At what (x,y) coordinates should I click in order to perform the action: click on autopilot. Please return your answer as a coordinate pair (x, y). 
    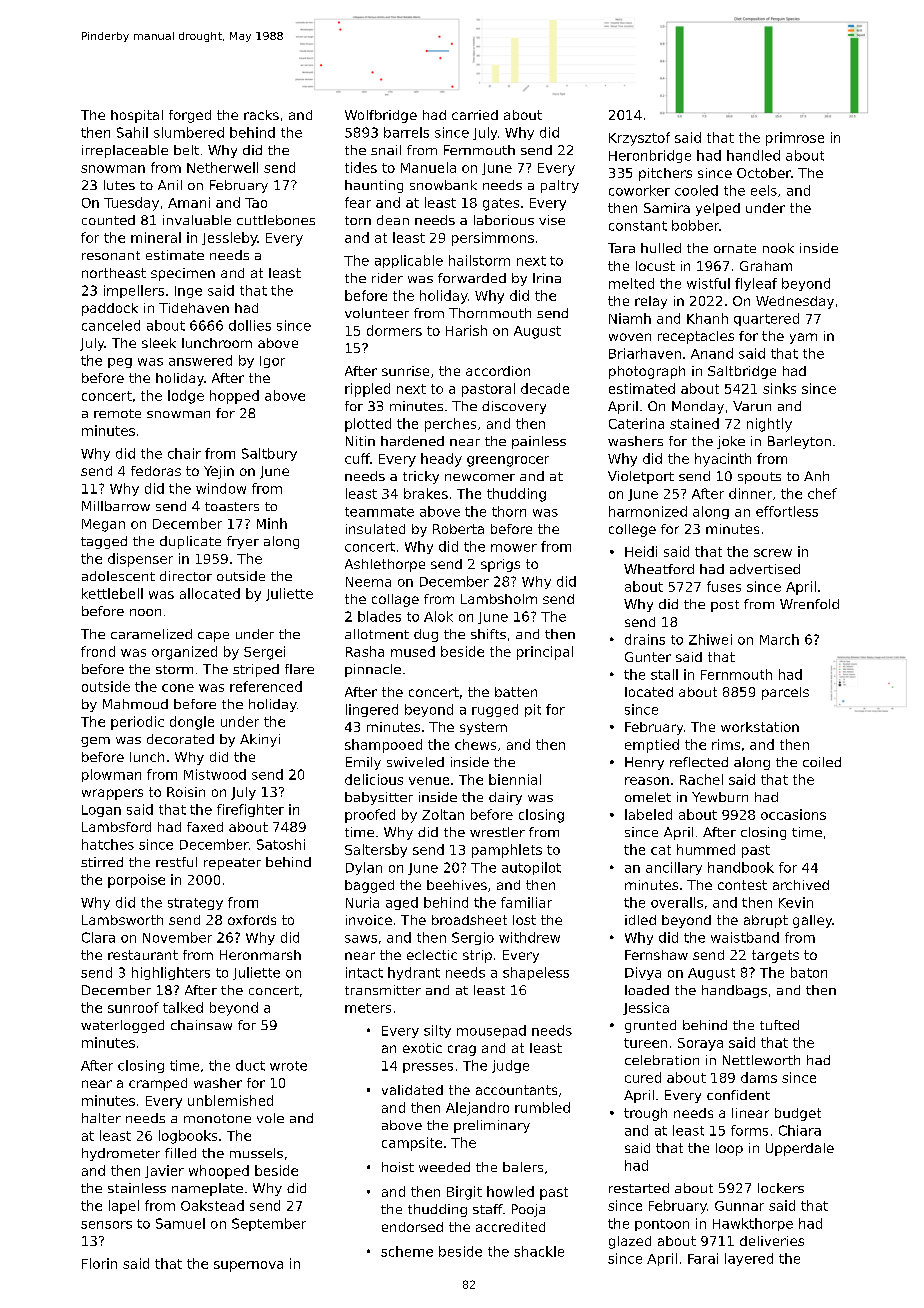
    Looking at the image, I should click on (531, 868).
